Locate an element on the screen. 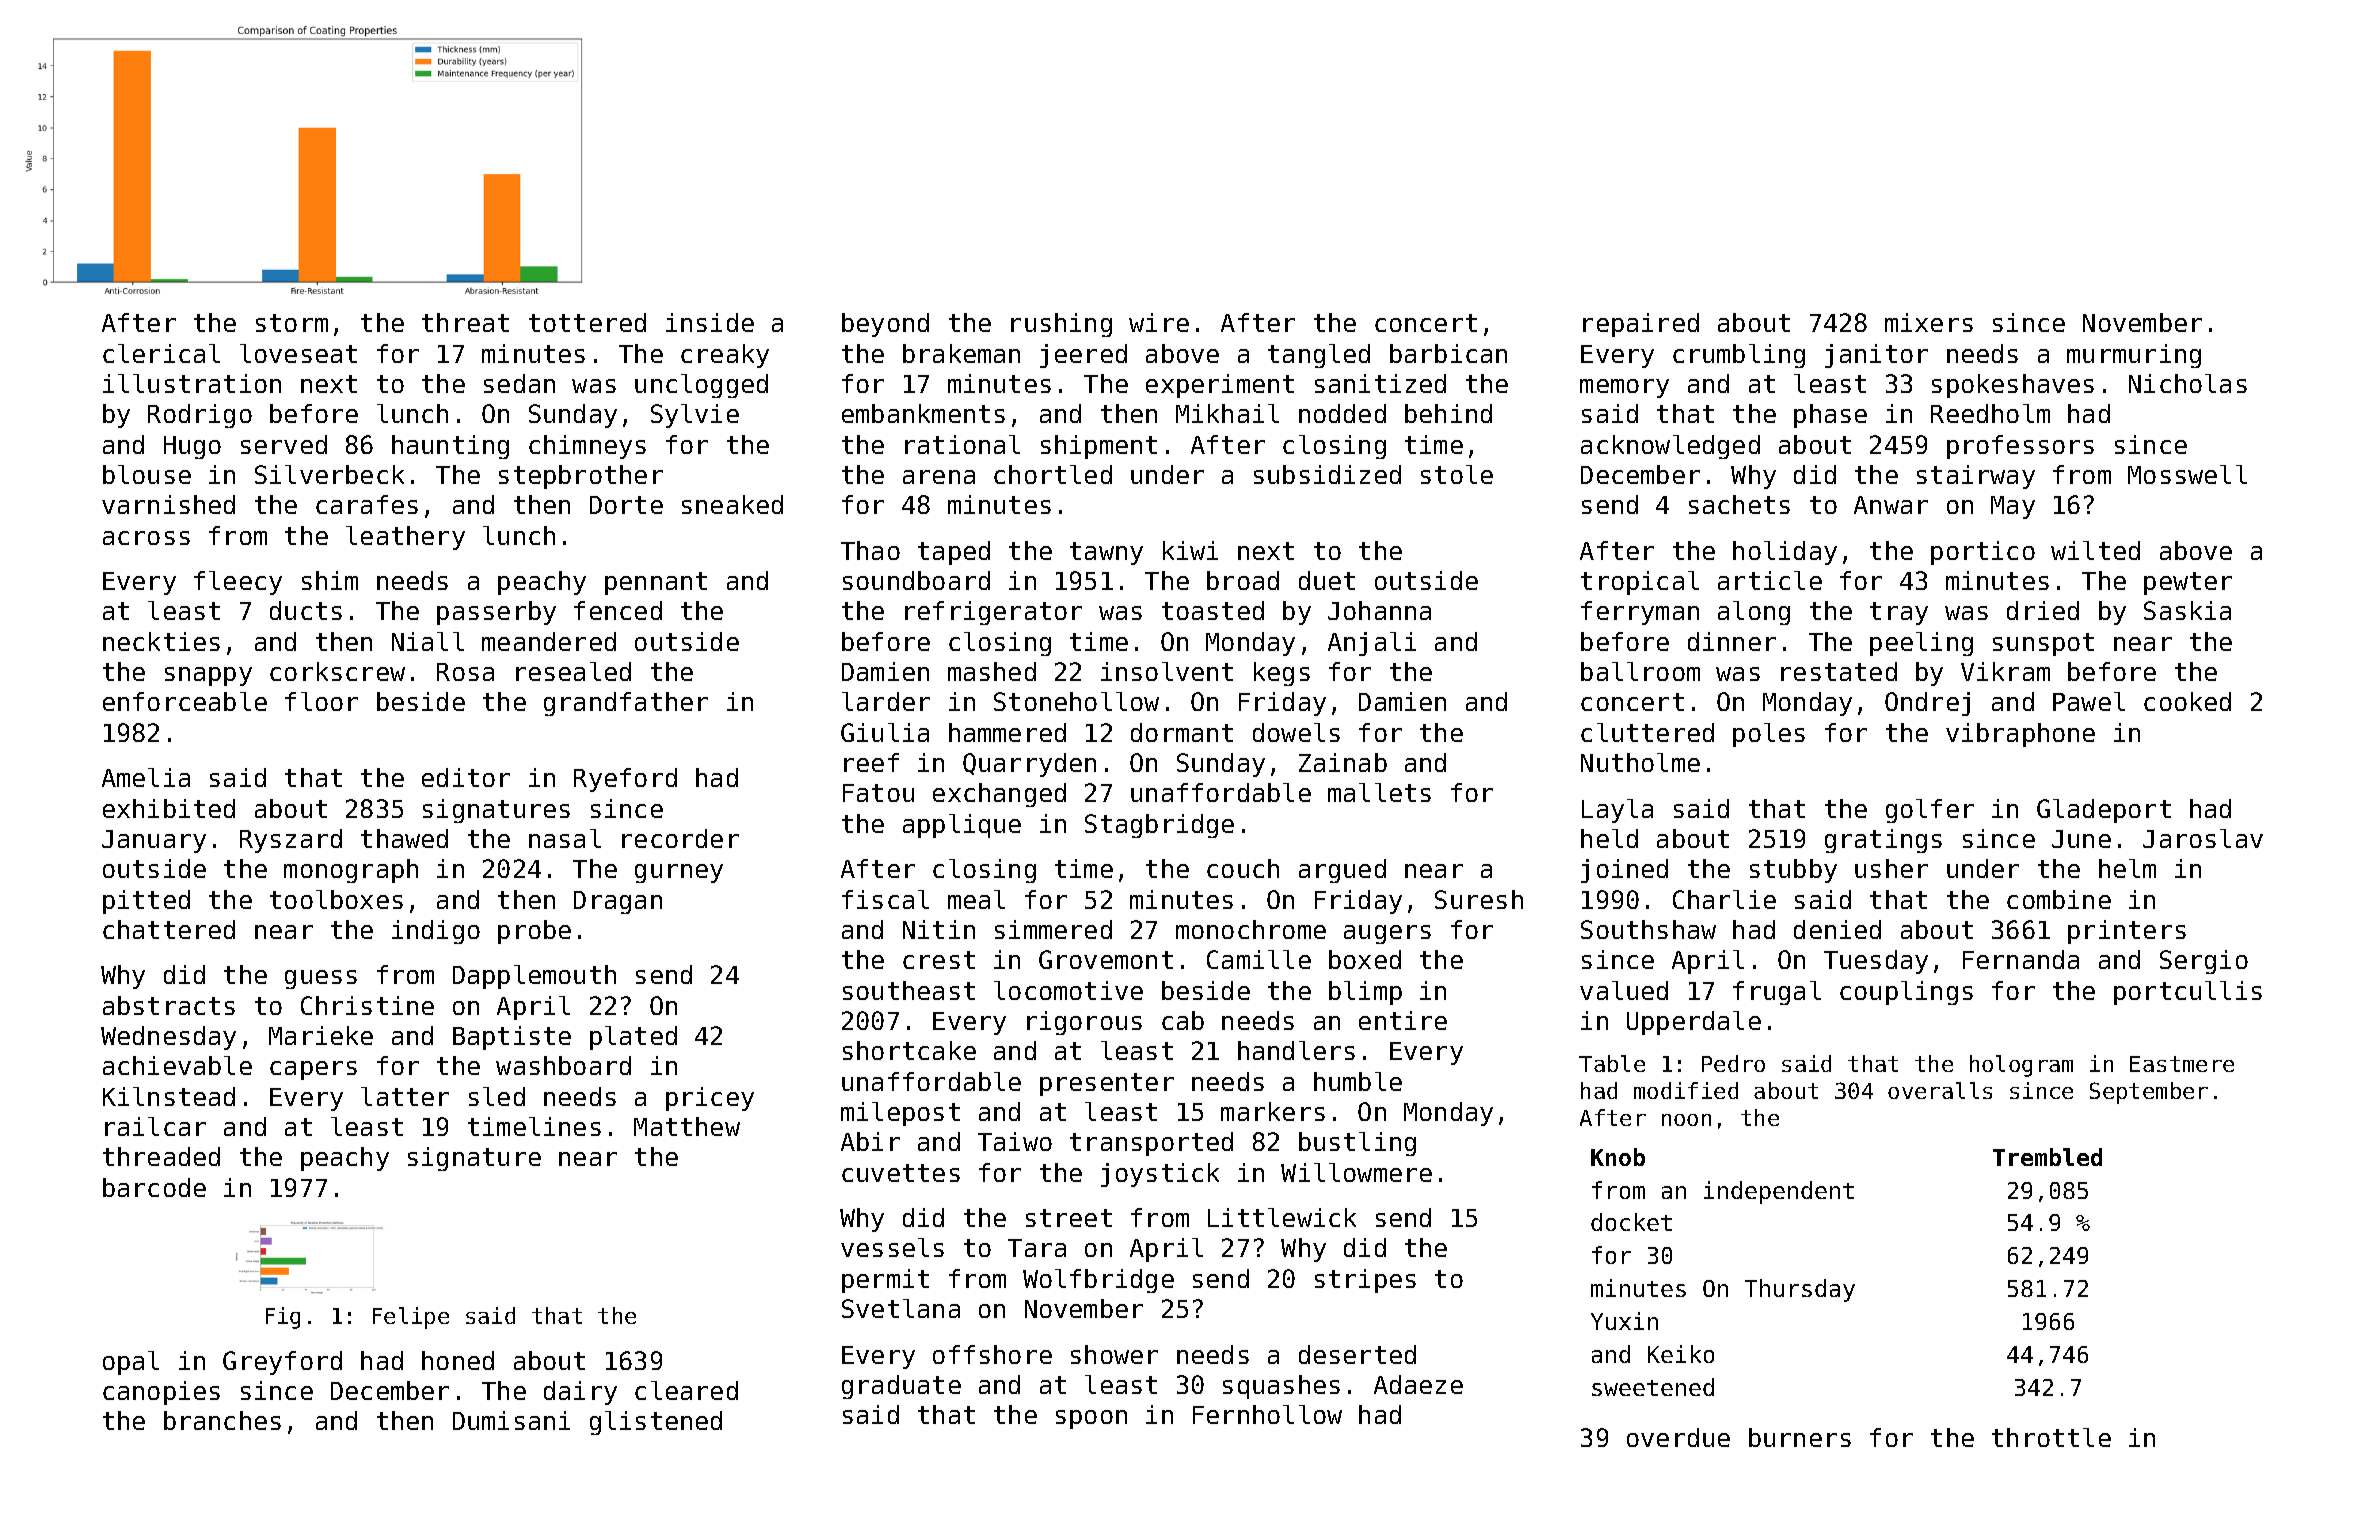  storm is located at coordinates (292, 323).
